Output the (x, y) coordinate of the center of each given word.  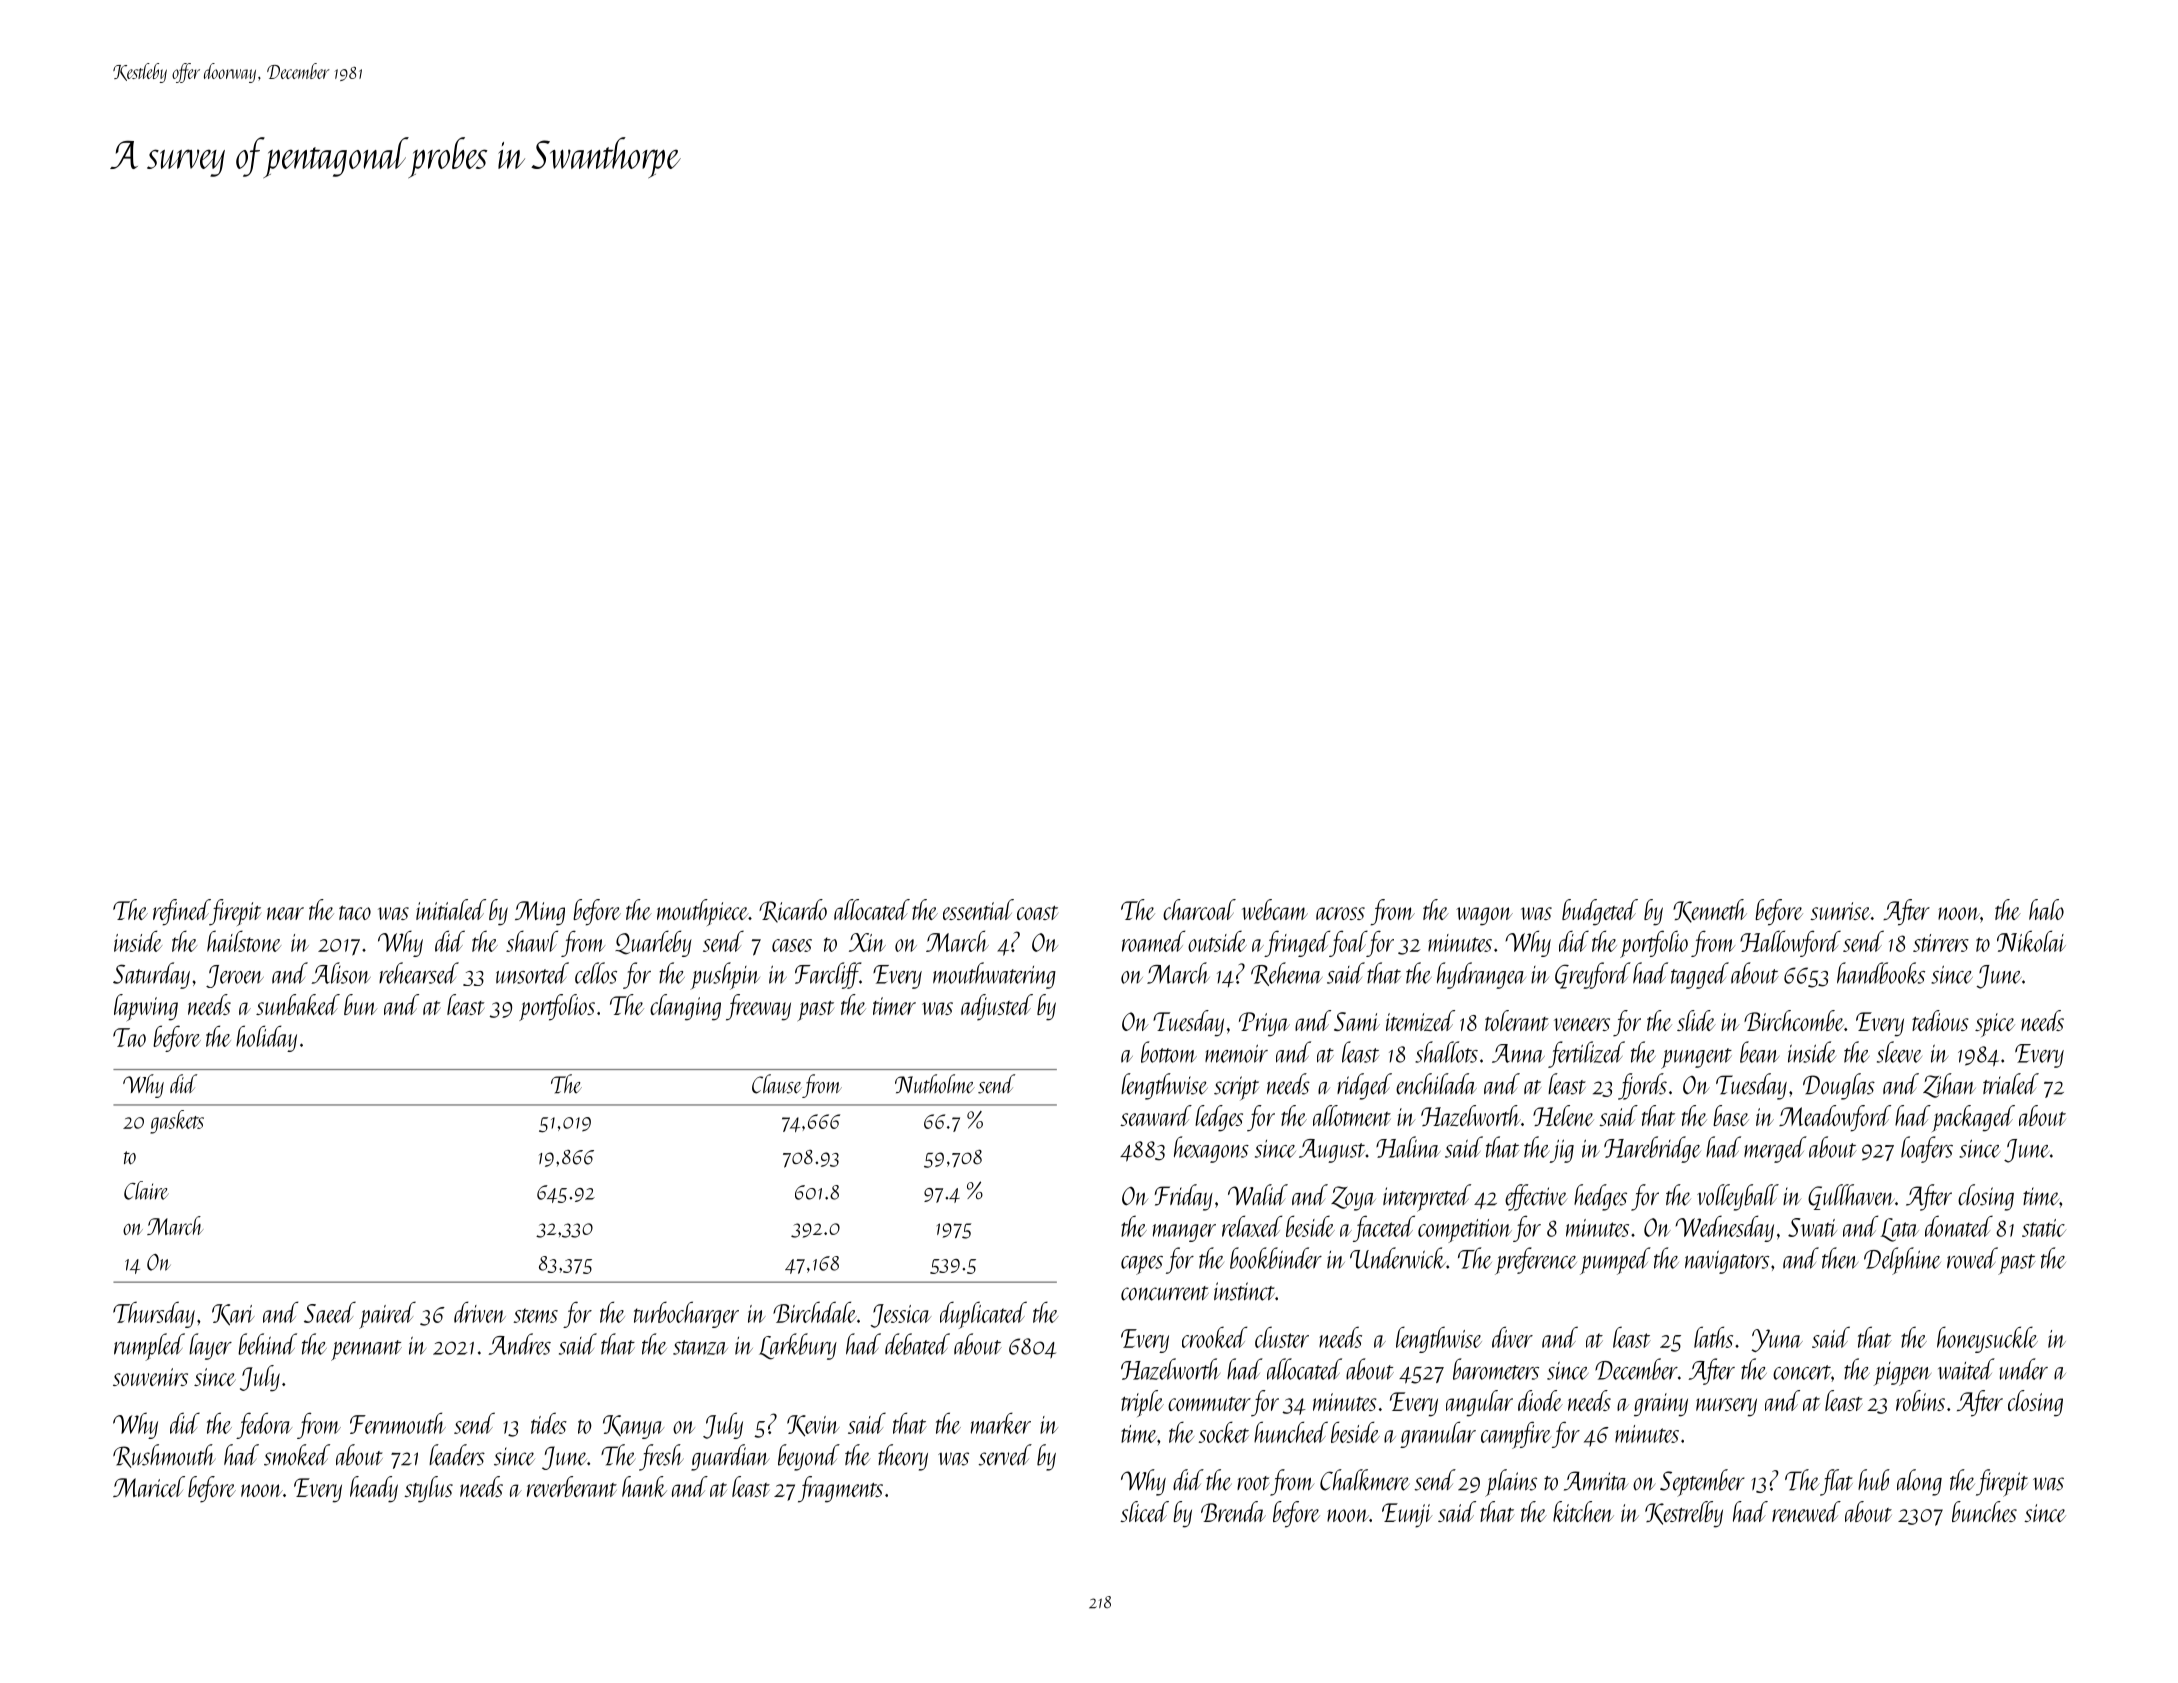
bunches (1984, 1511)
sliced (1144, 1511)
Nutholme (935, 1084)
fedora (264, 1425)
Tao (129, 1037)
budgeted (1600, 912)
